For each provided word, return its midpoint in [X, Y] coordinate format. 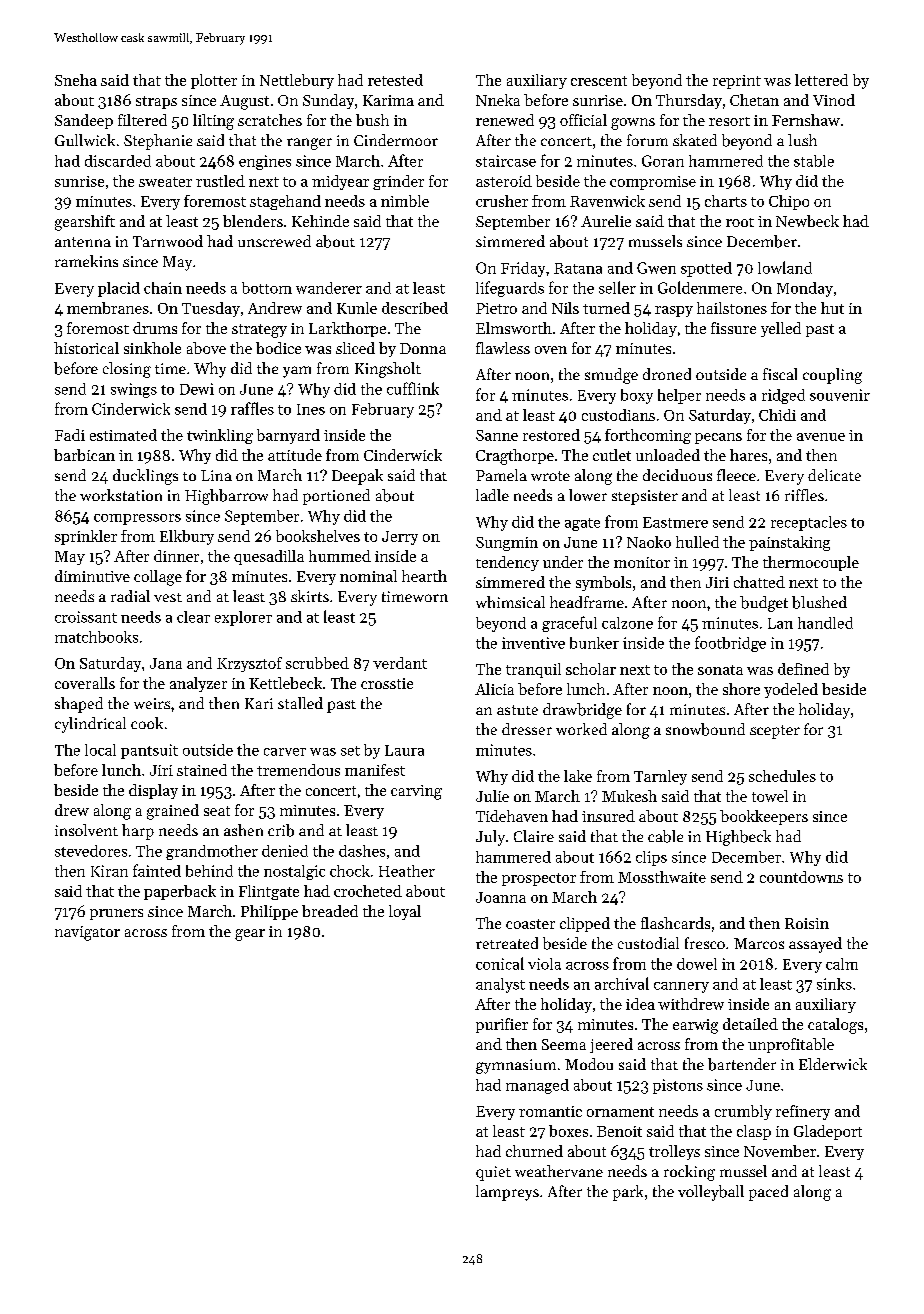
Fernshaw [806, 120]
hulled [697, 542]
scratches [270, 120]
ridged [783, 396]
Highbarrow [226, 497]
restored [551, 435]
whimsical [510, 602]
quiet [493, 1173]
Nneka [498, 100]
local [100, 750]
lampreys [507, 1193]
